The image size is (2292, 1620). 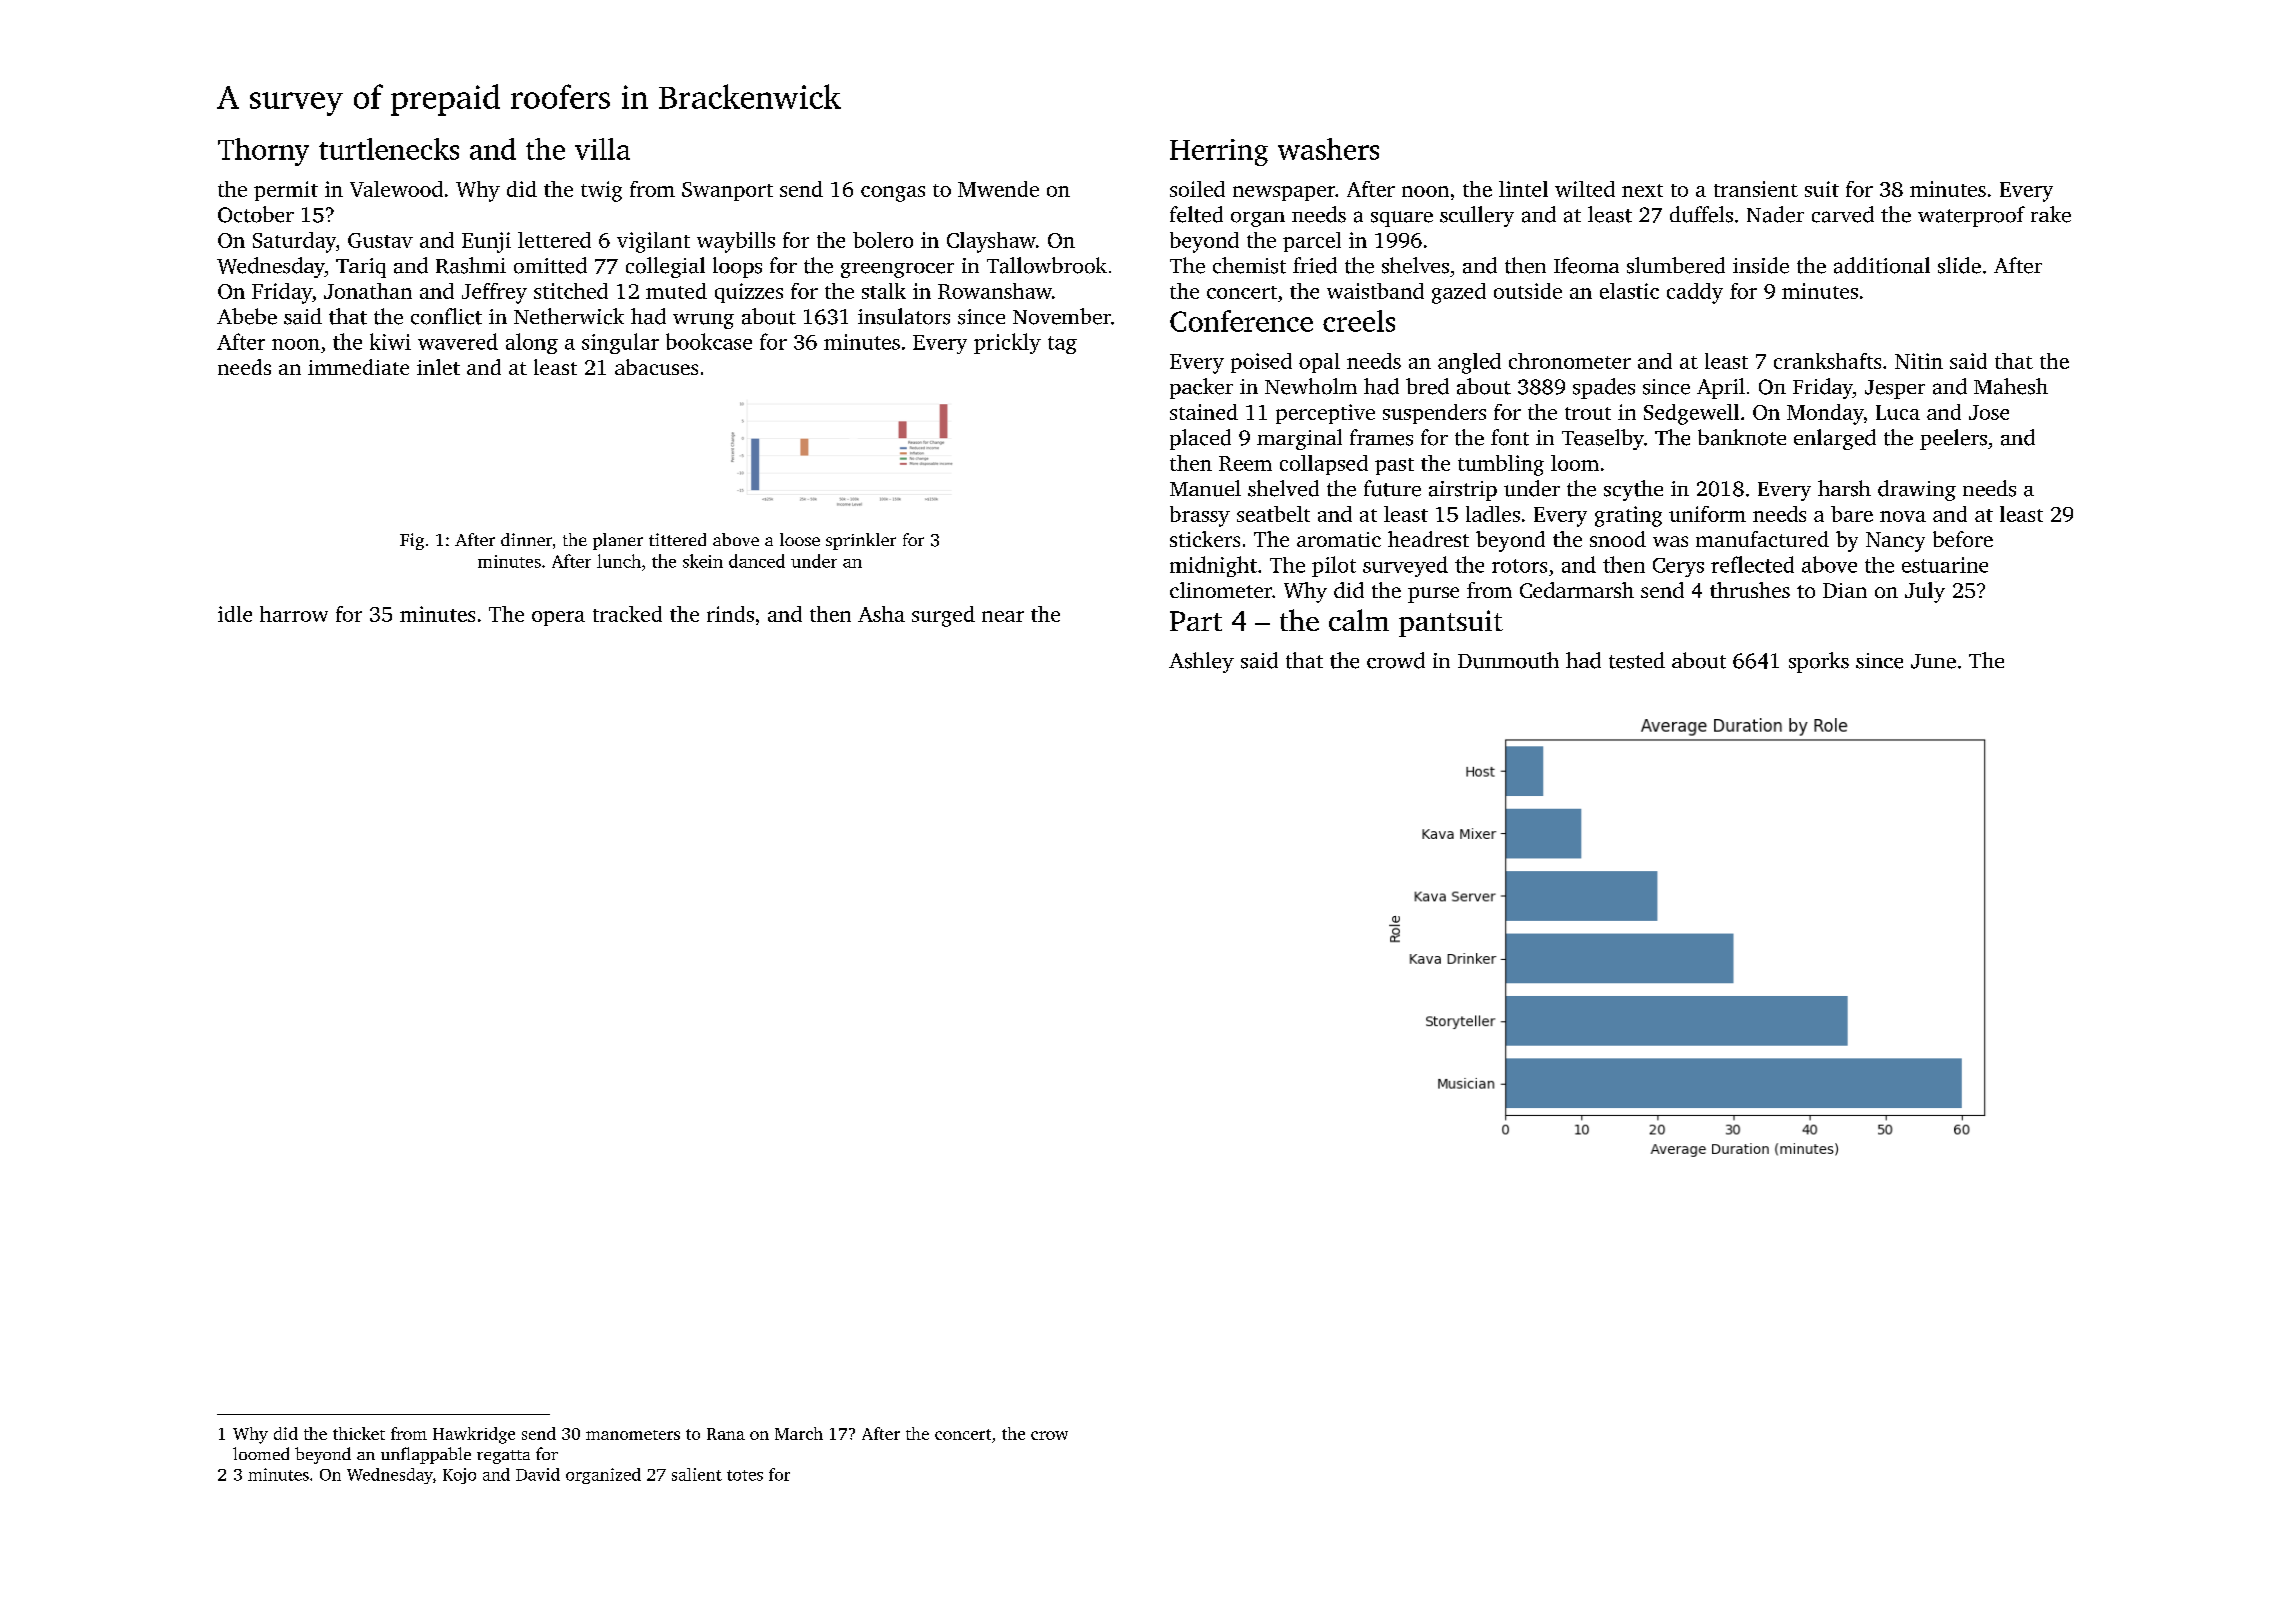 What do you see at coordinates (263, 152) in the screenshot?
I see `Thorny` at bounding box center [263, 152].
